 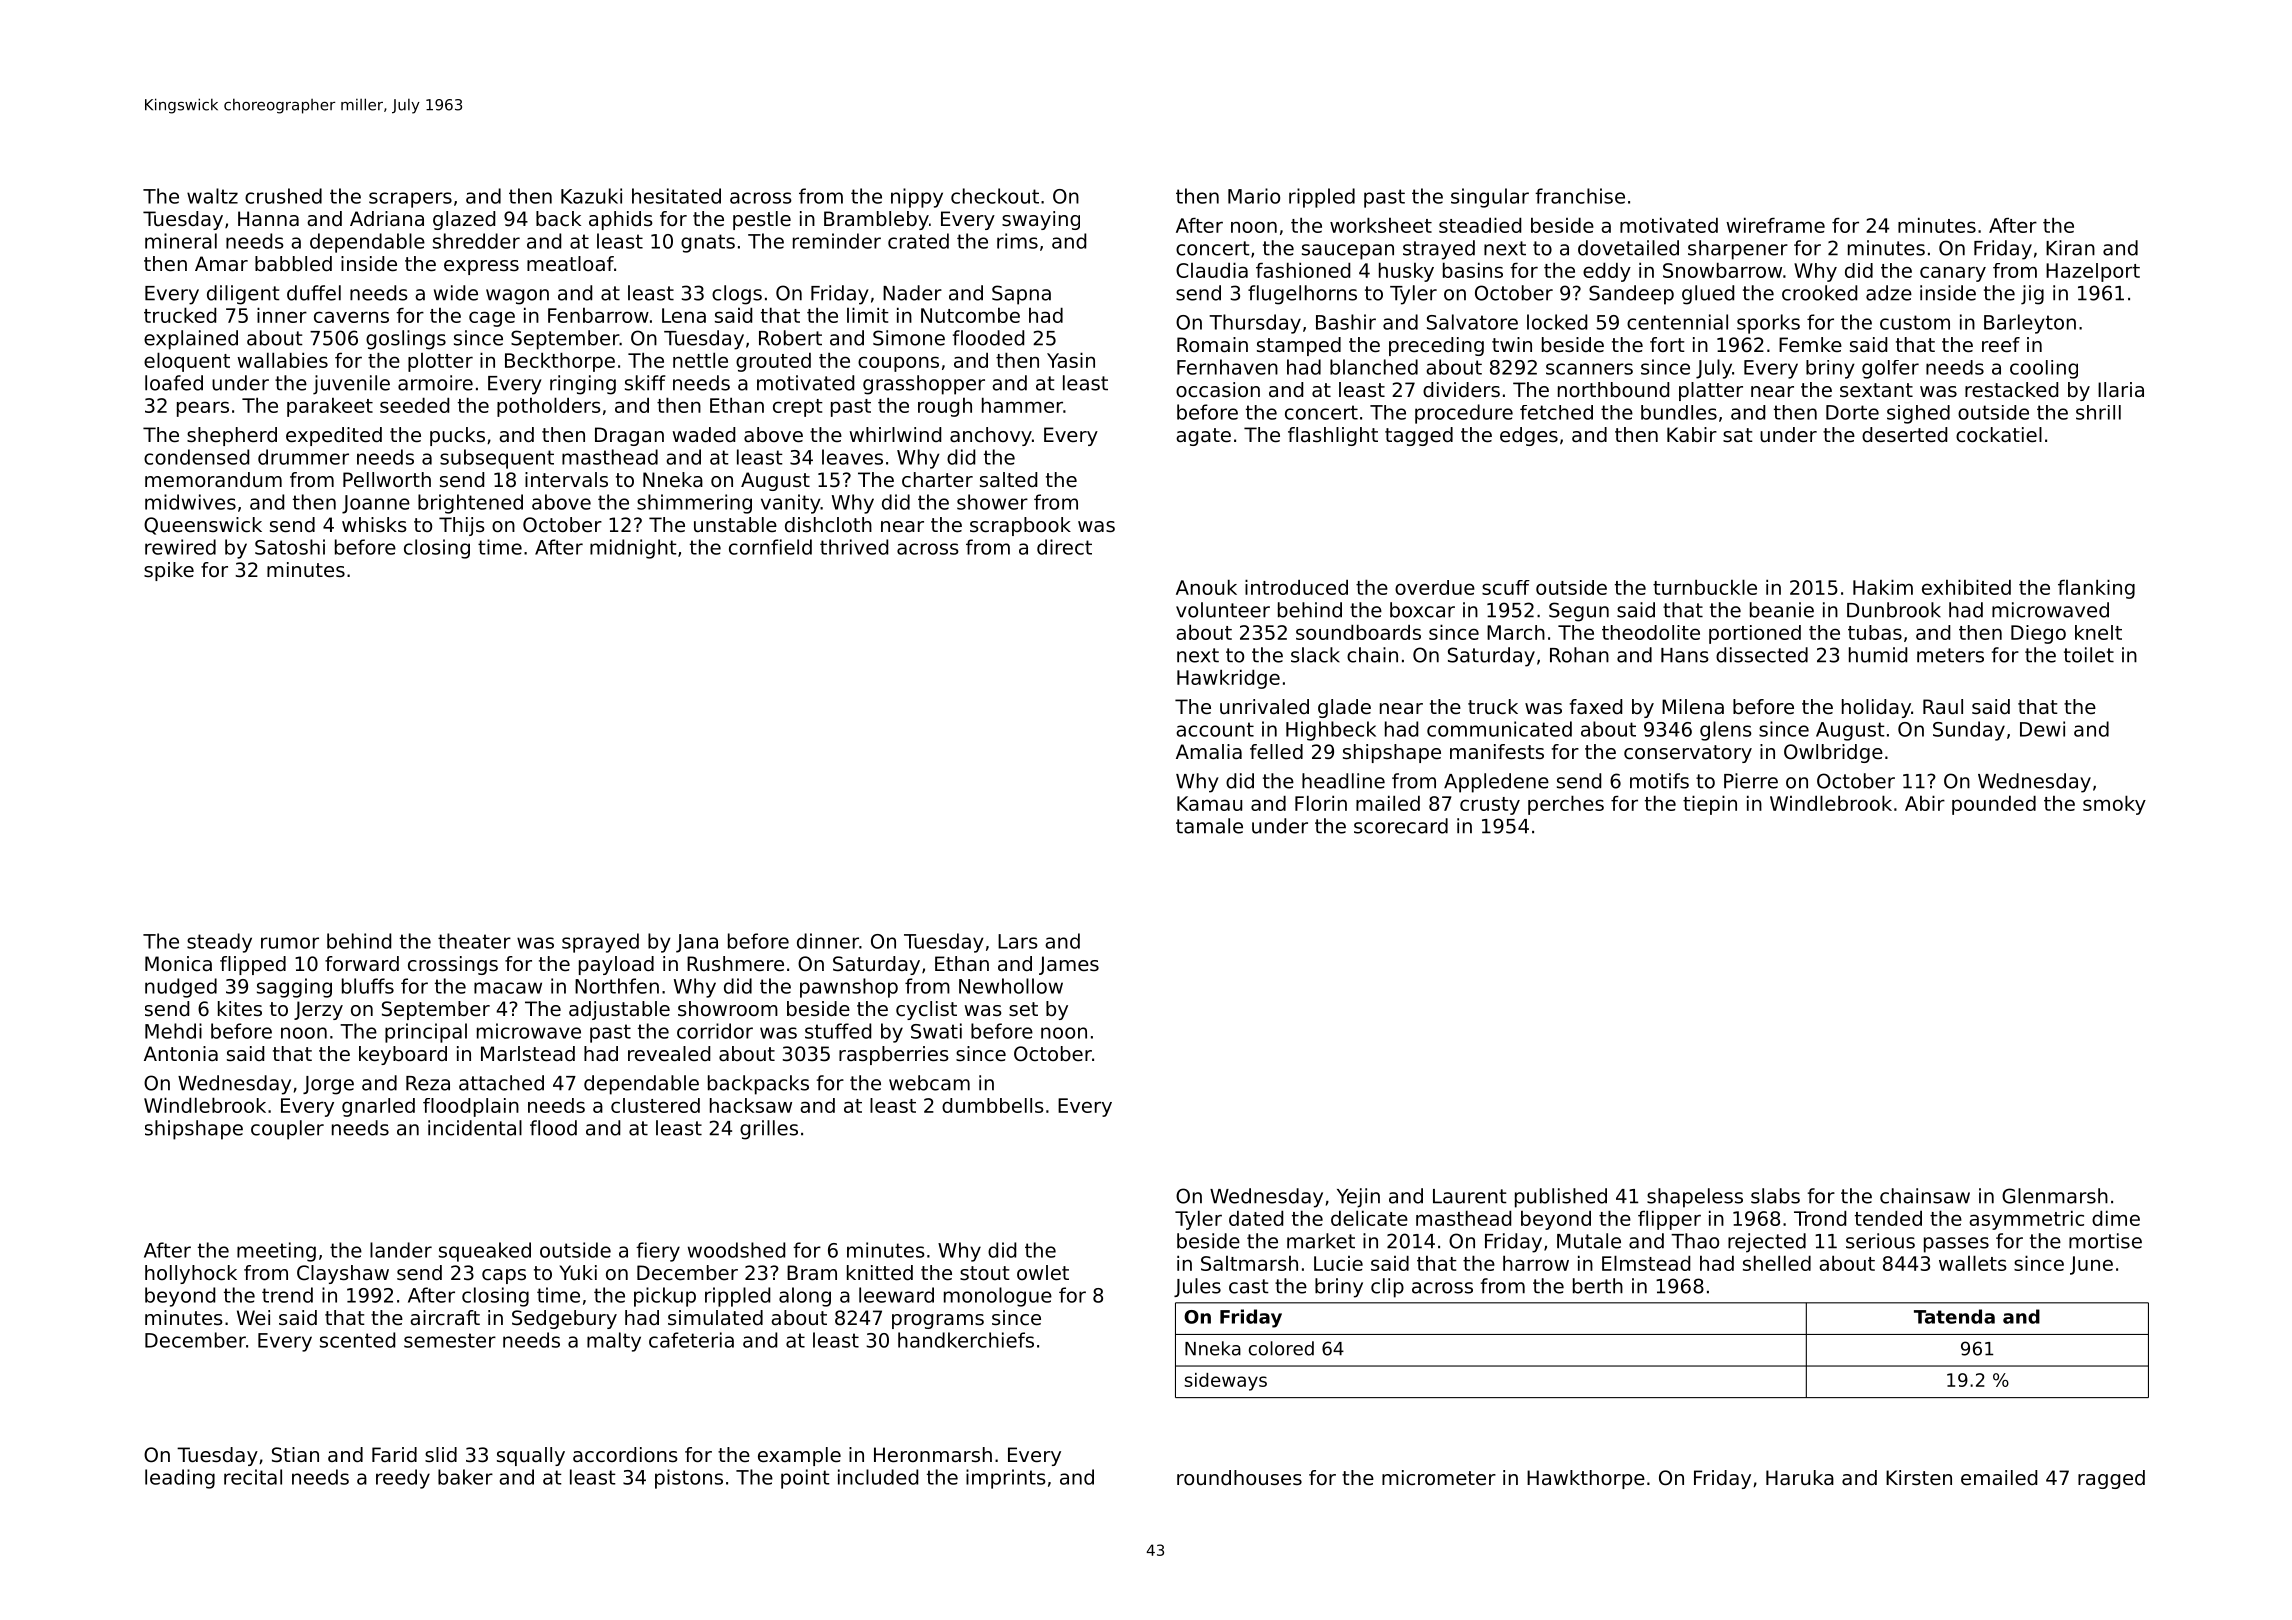 What do you see at coordinates (410, 200) in the screenshot?
I see `scrapers` at bounding box center [410, 200].
